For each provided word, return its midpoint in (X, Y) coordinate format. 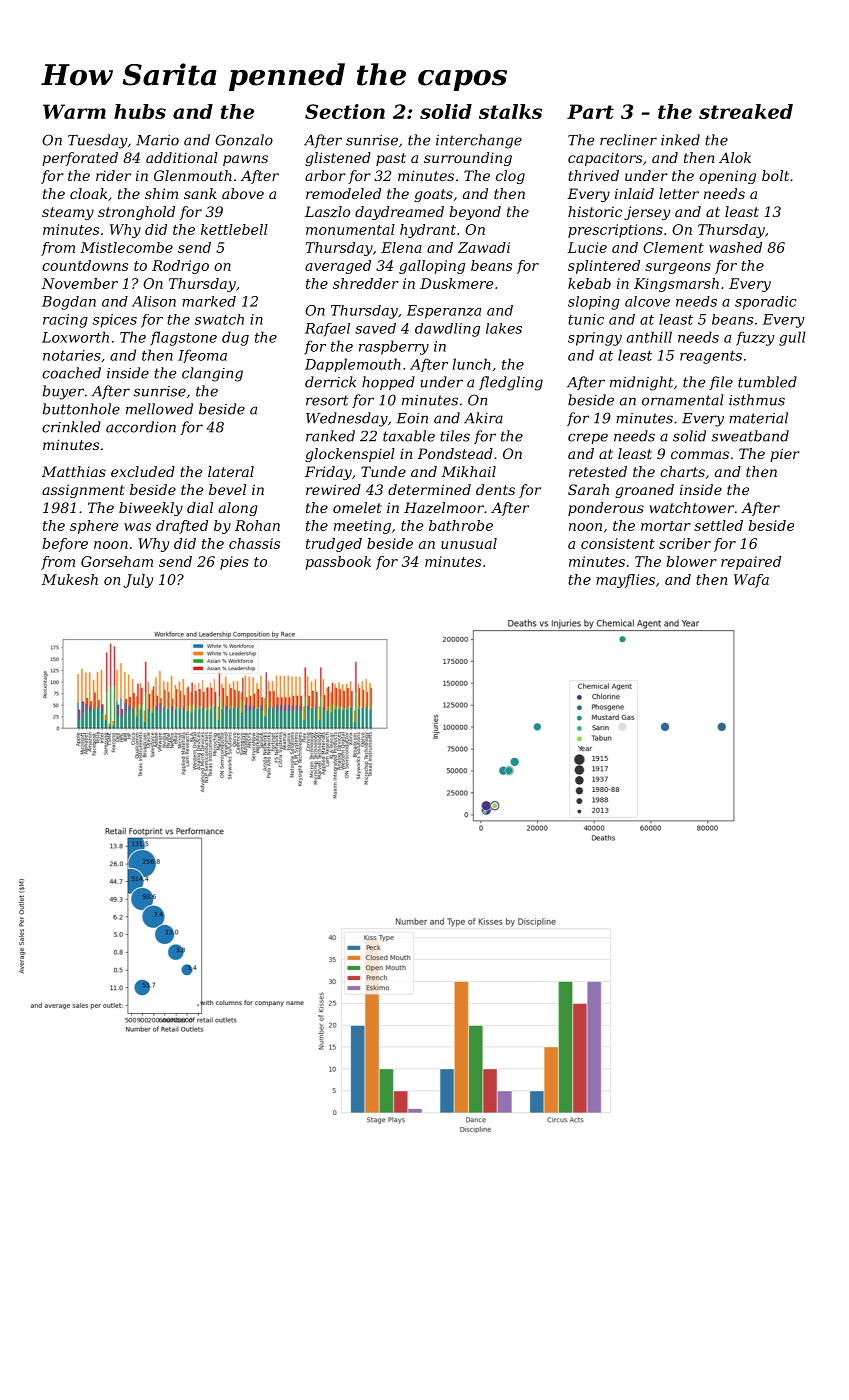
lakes (504, 328)
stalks (510, 111)
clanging (212, 374)
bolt (775, 175)
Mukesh (70, 579)
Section (345, 111)
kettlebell (234, 229)
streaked (746, 111)
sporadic (766, 303)
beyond (475, 213)
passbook (338, 563)
